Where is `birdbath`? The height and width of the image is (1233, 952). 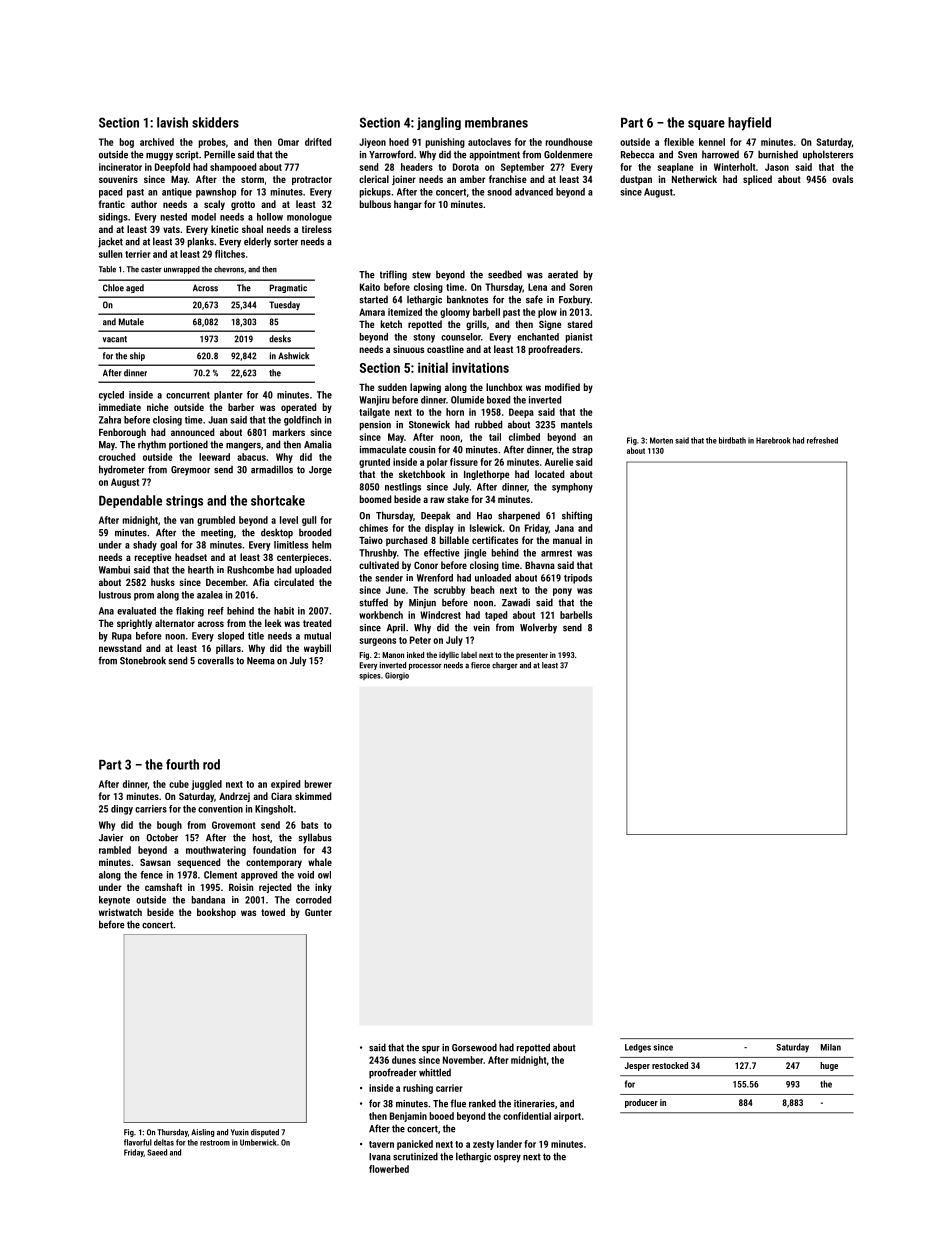 birdbath is located at coordinates (732, 440).
